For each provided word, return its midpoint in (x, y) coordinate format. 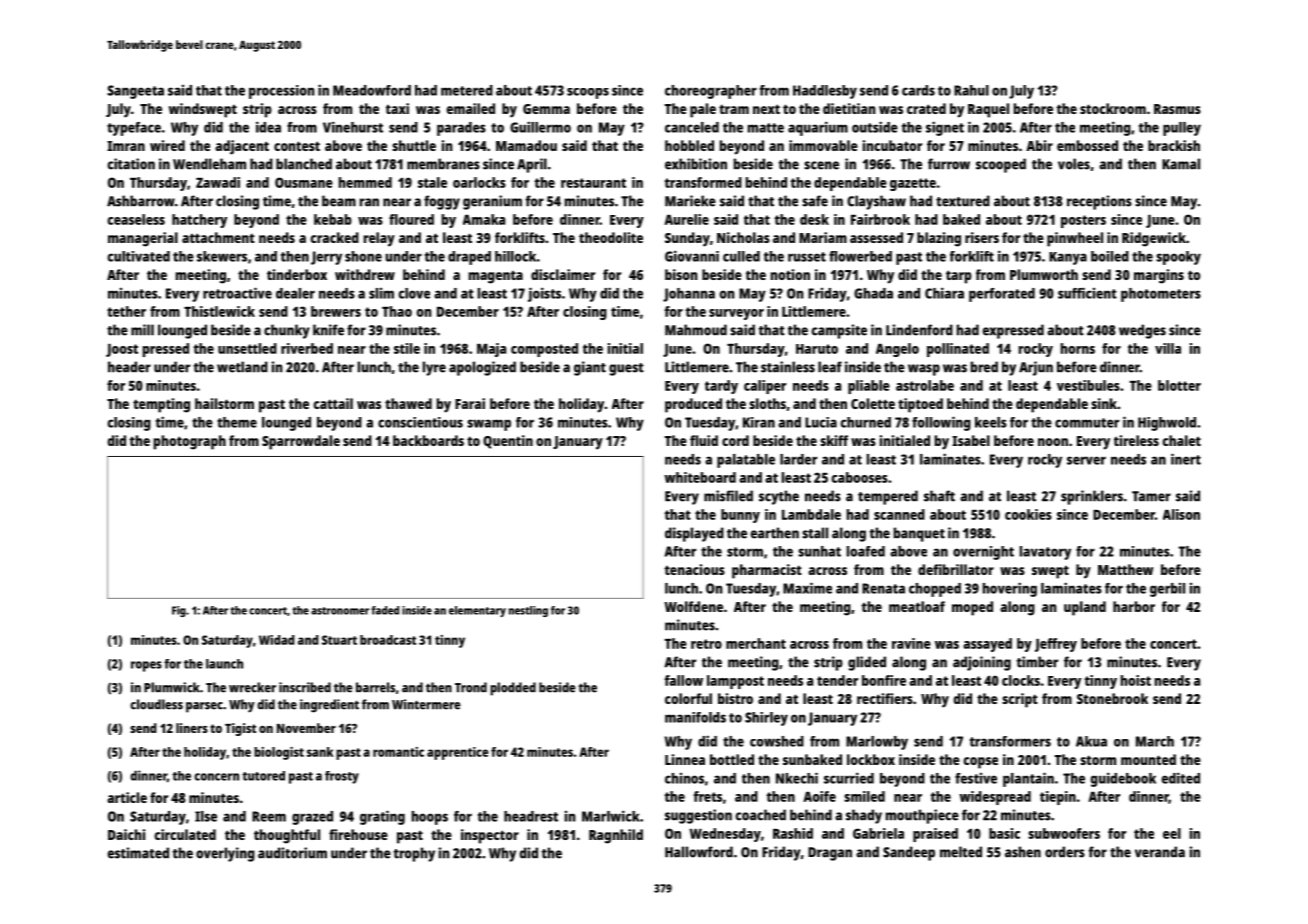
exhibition (696, 164)
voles (1074, 164)
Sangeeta (135, 92)
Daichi (126, 834)
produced (693, 405)
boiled (1110, 256)
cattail (333, 403)
